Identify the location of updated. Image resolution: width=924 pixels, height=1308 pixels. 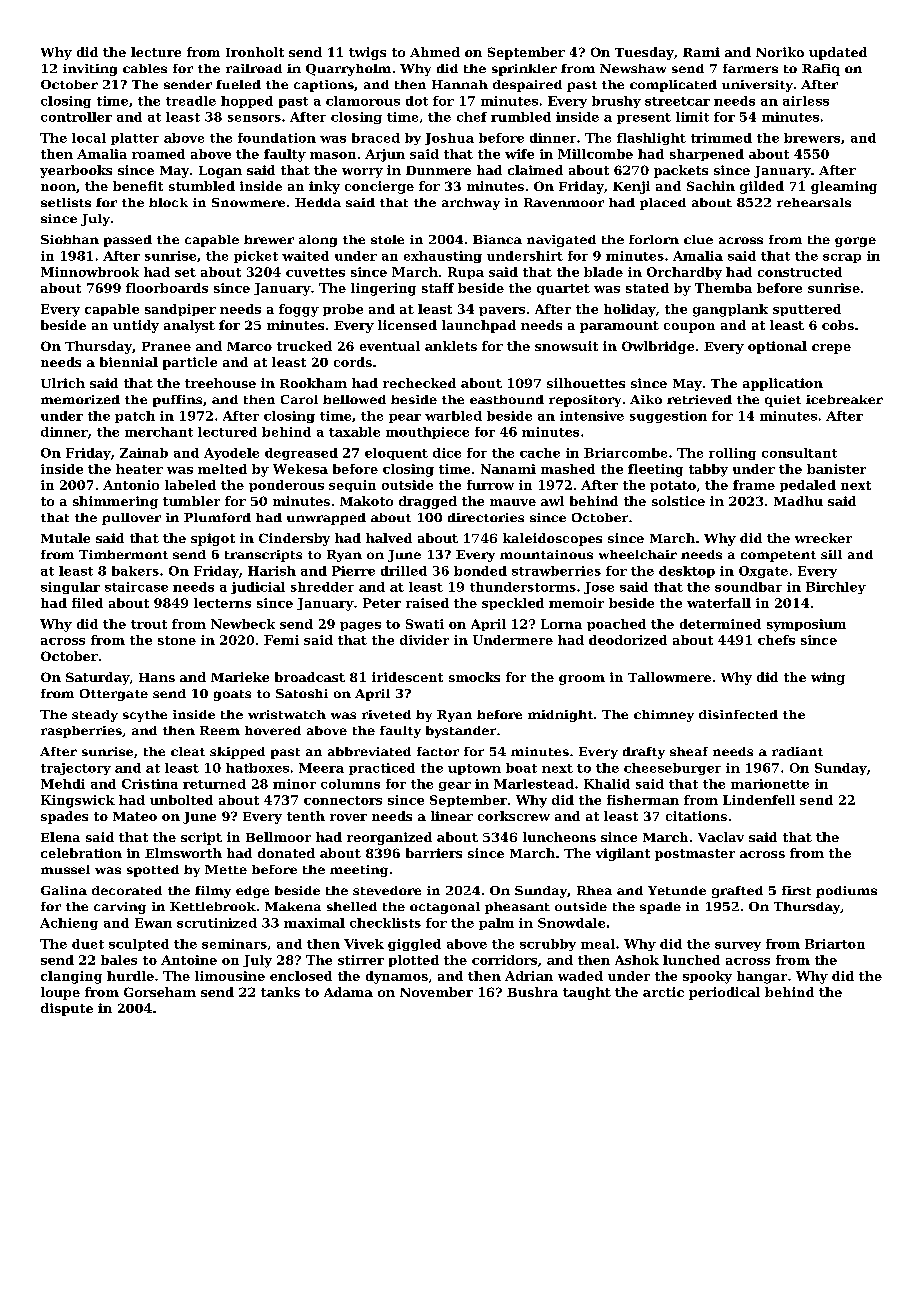
(838, 53).
